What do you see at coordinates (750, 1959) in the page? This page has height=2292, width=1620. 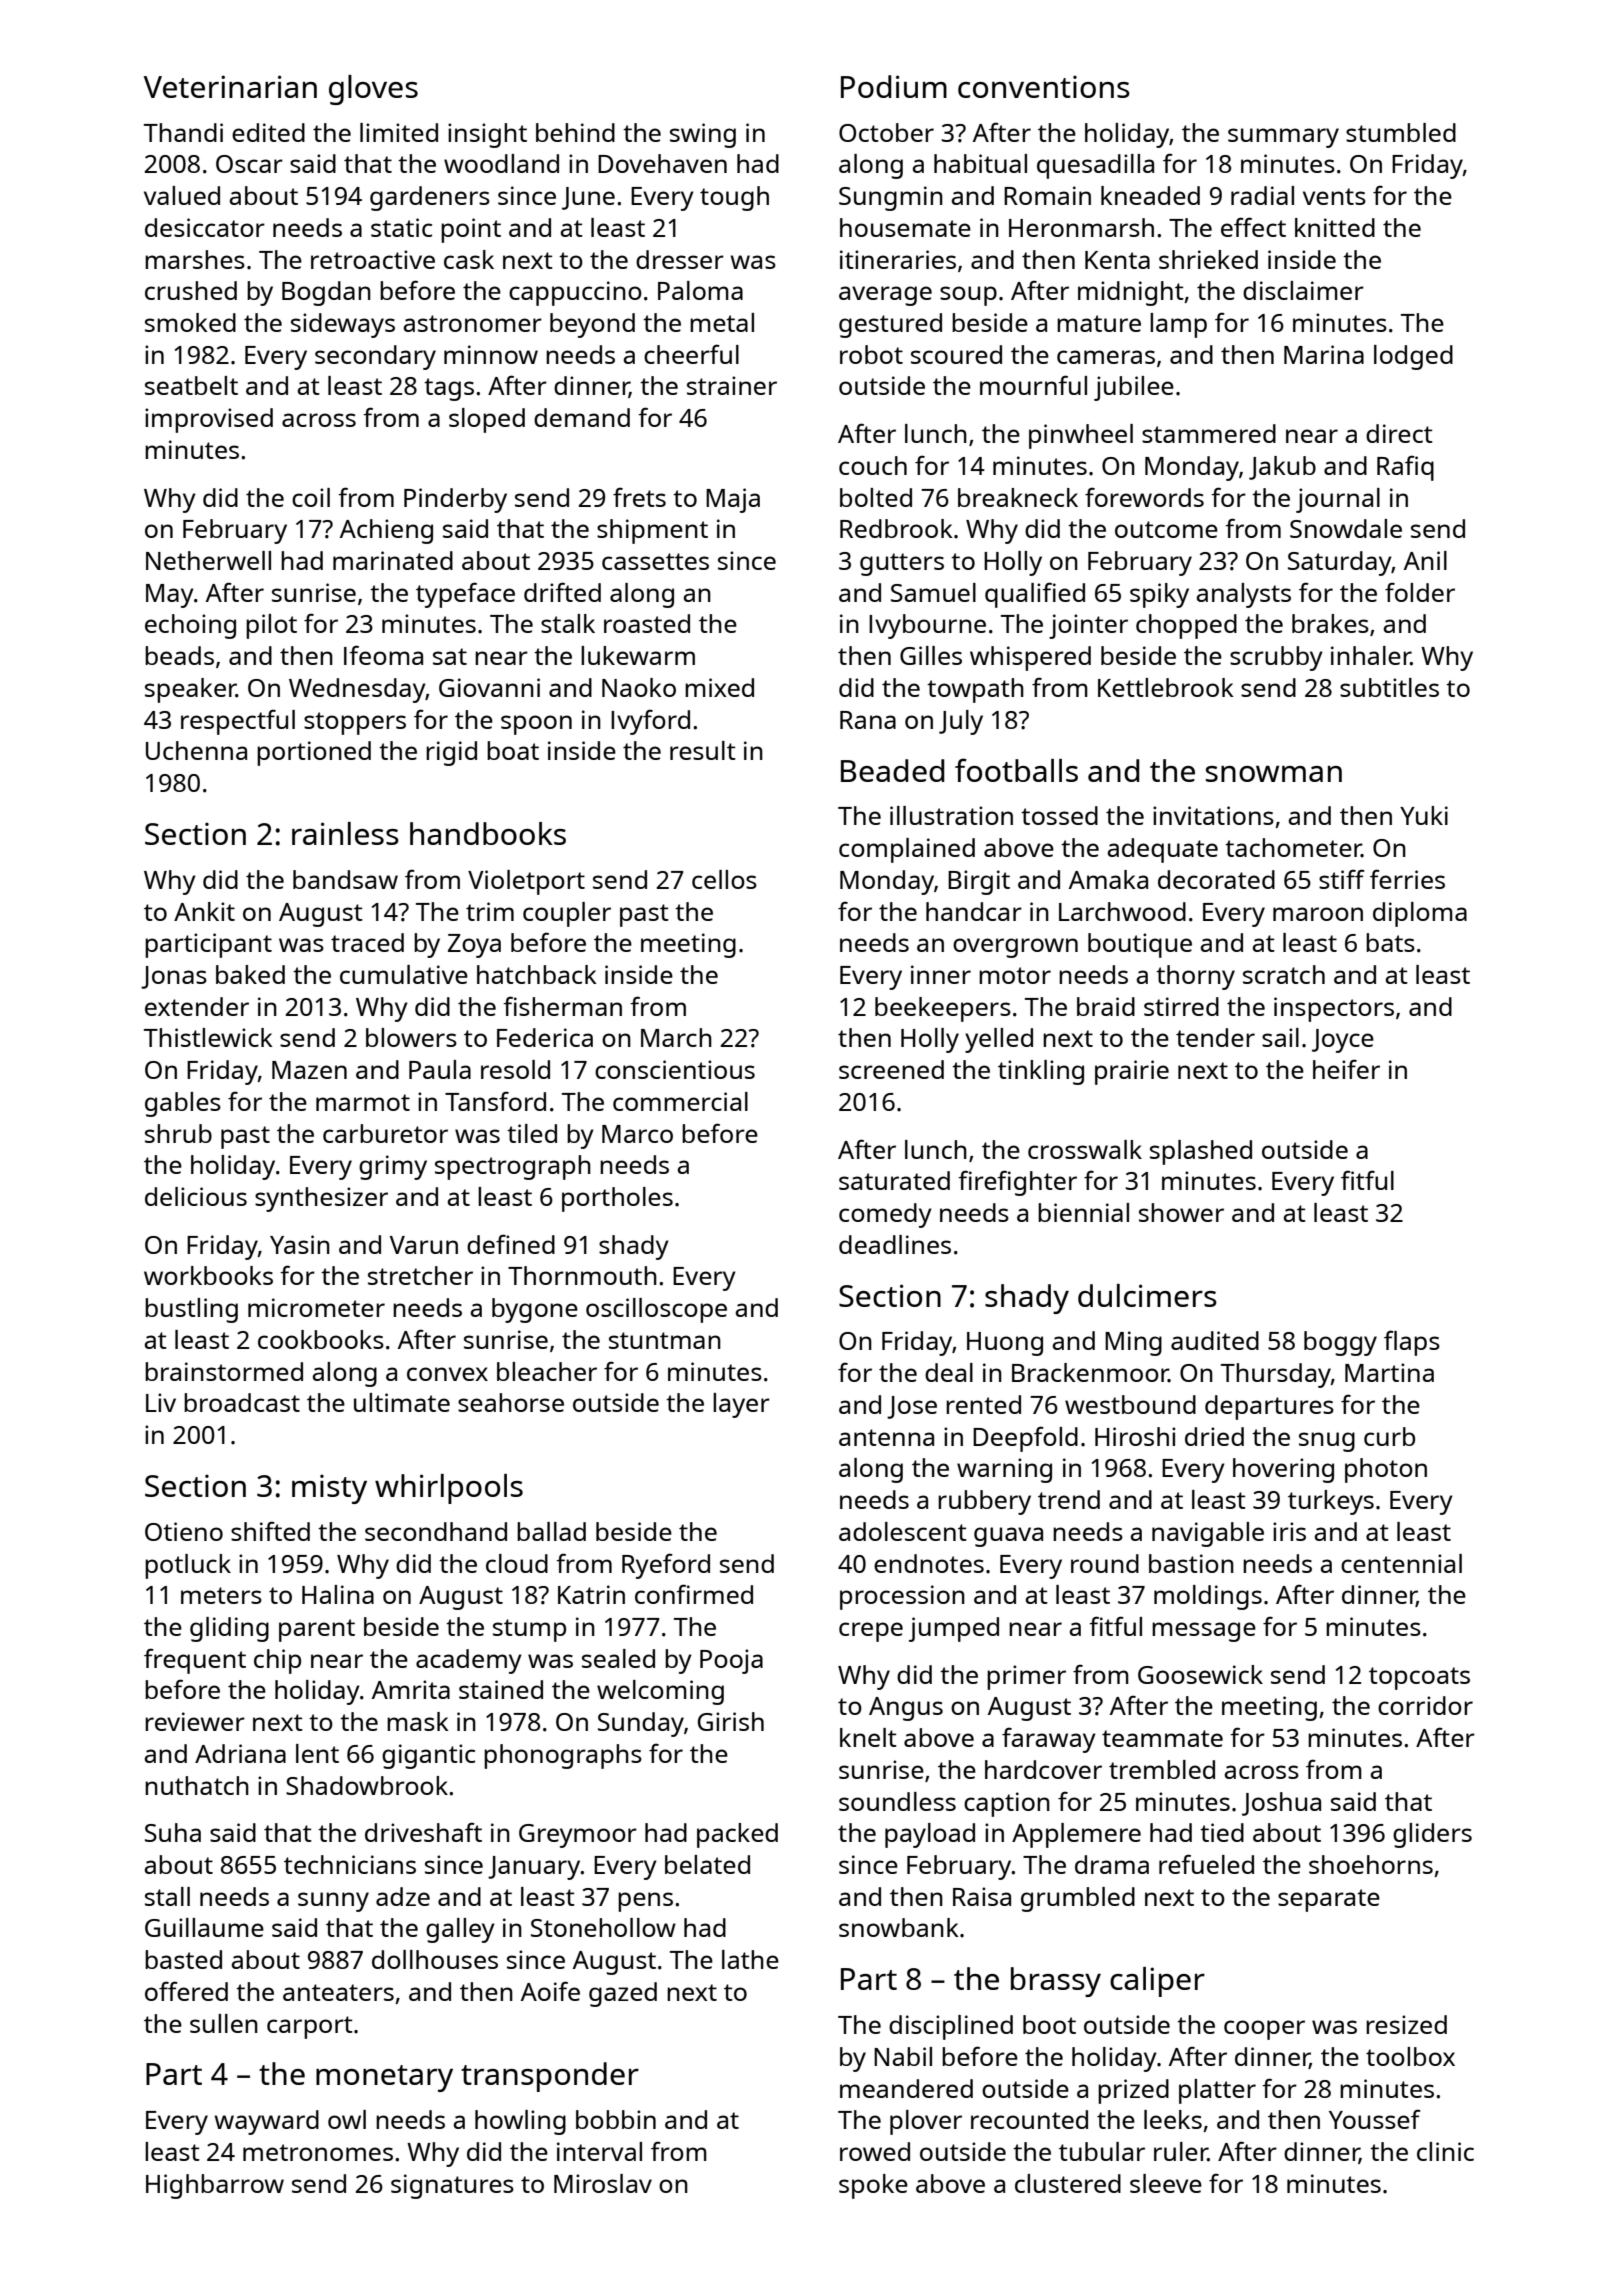 I see `lathe` at bounding box center [750, 1959].
